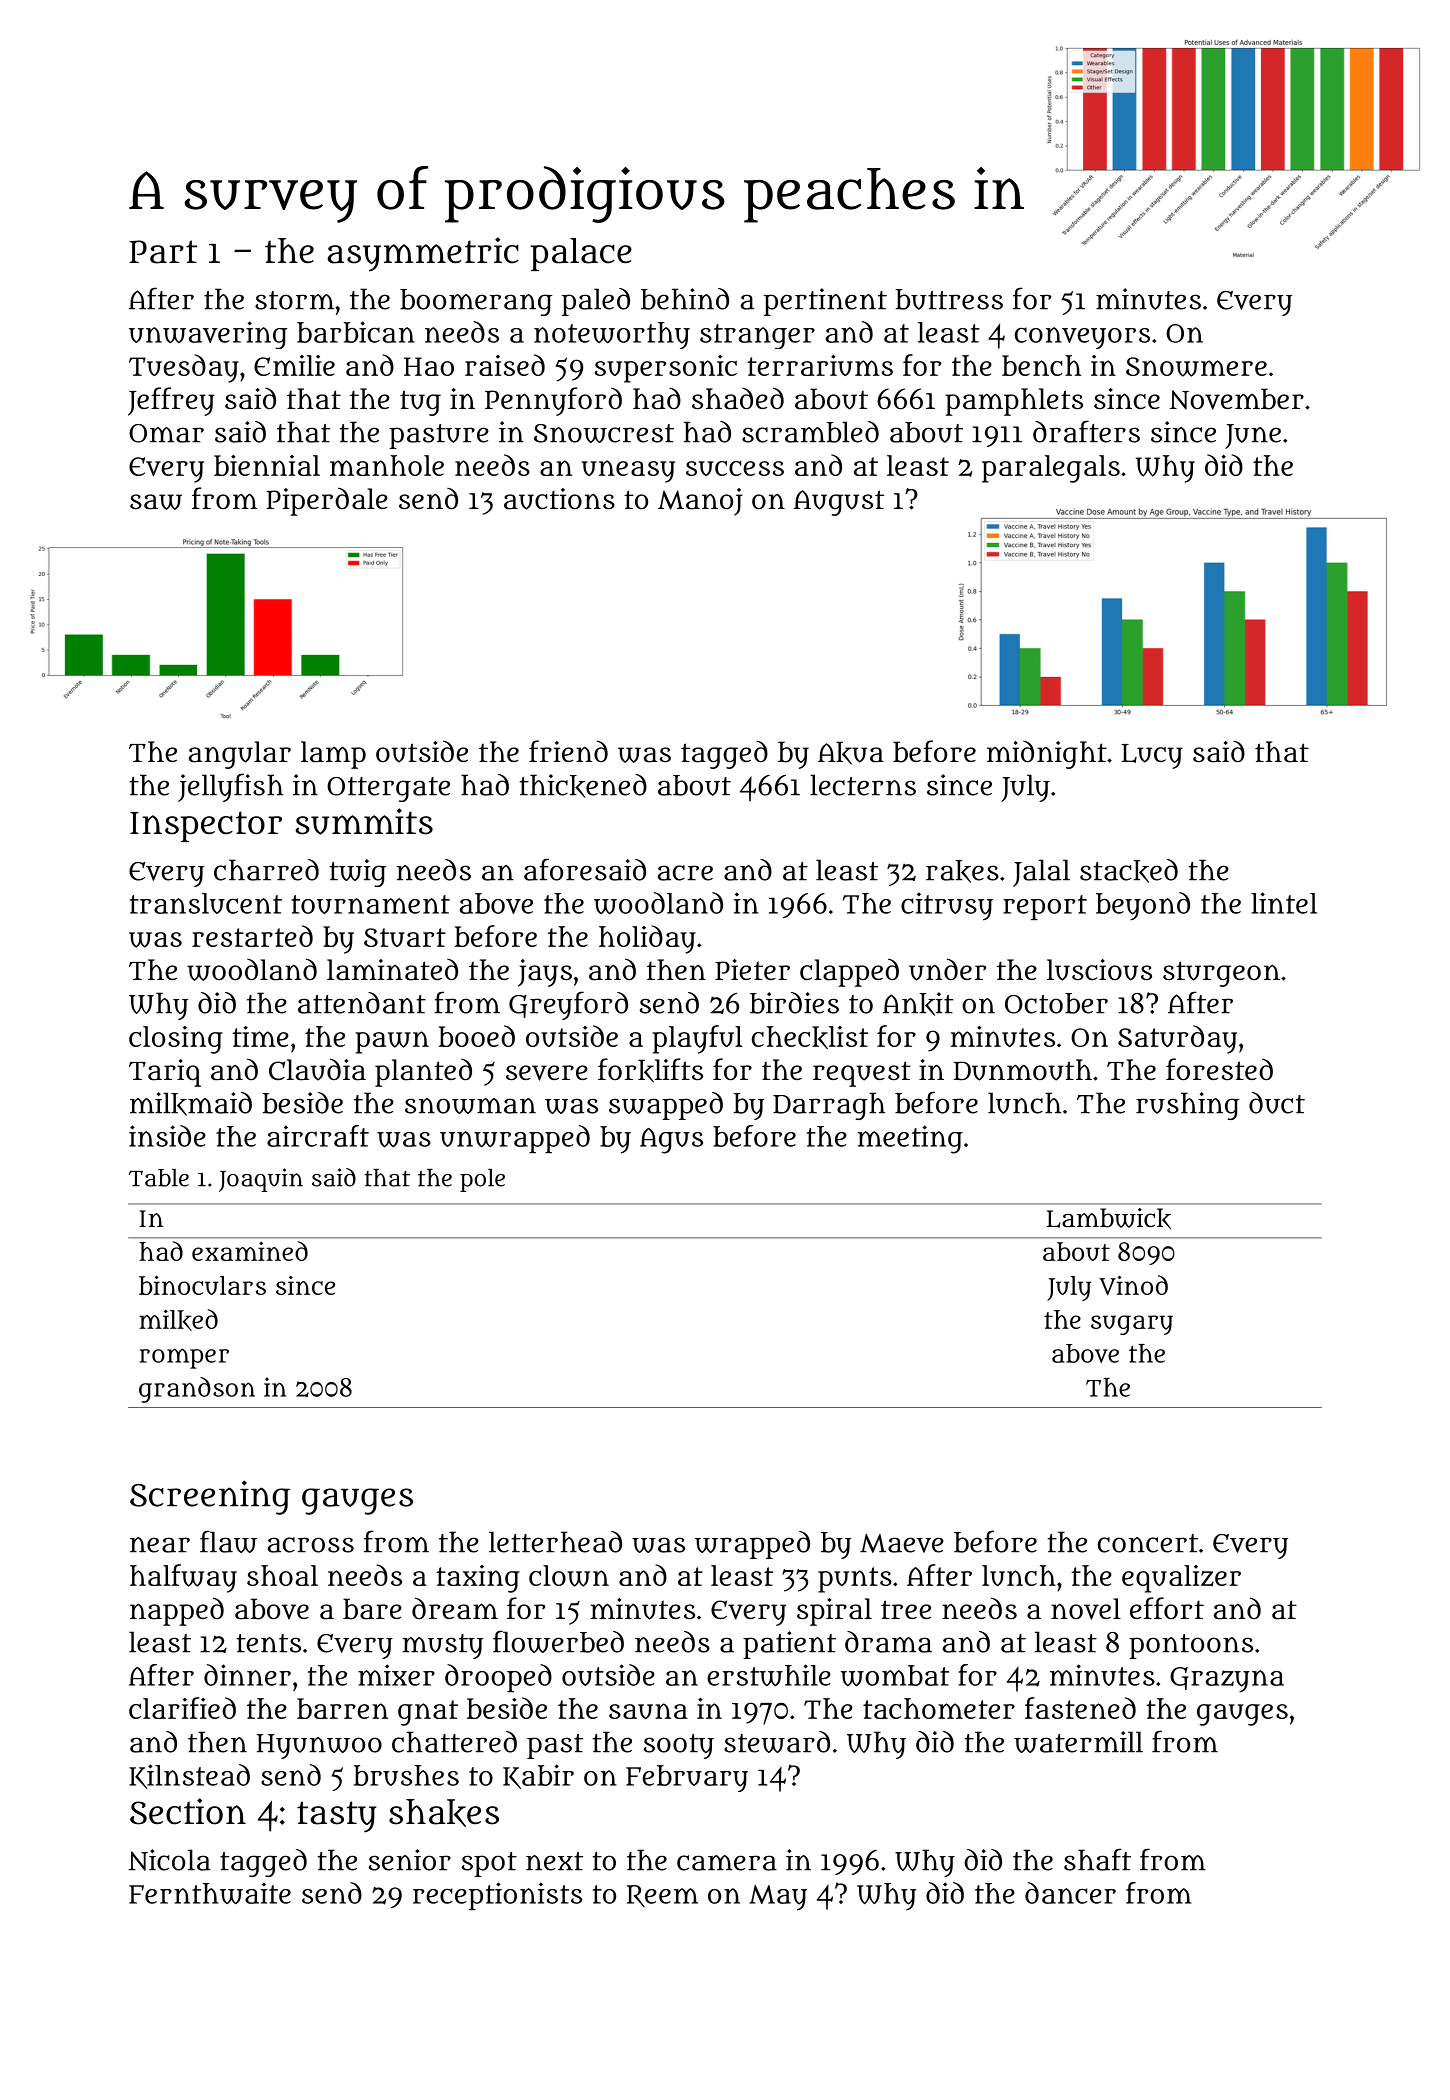  What do you see at coordinates (240, 755) in the image?
I see `angular` at bounding box center [240, 755].
